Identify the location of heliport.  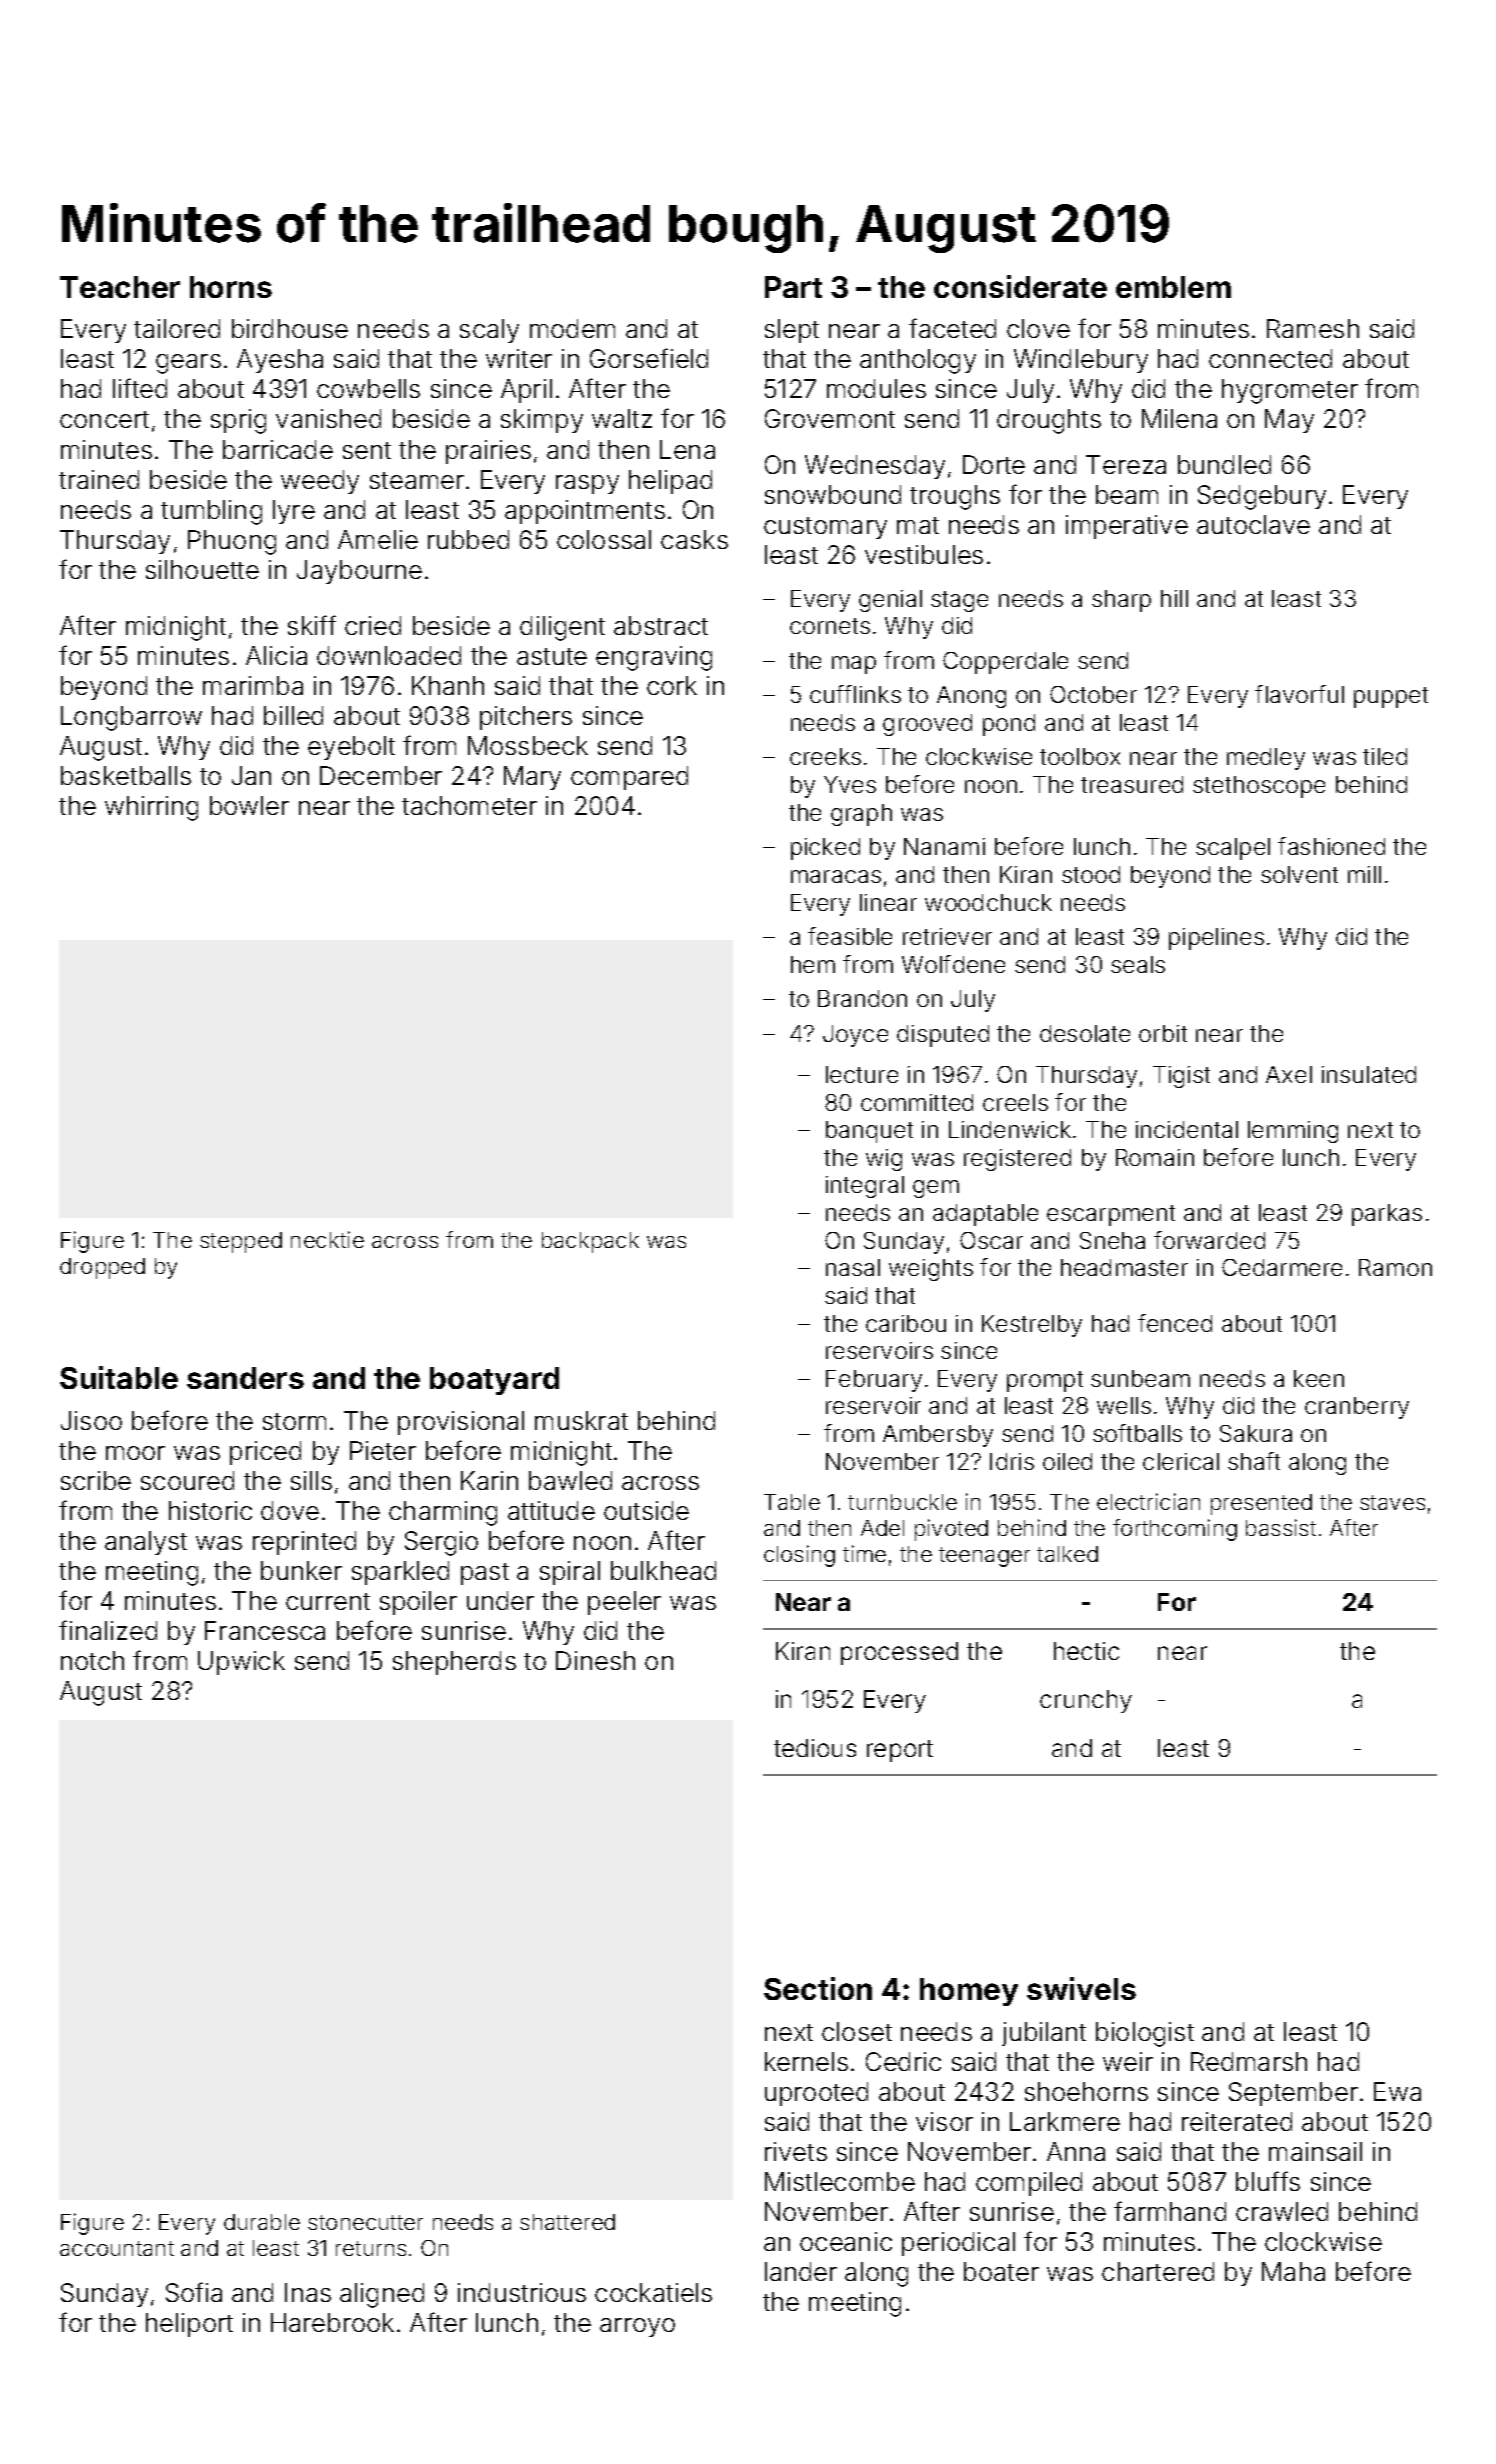
(189, 2325).
